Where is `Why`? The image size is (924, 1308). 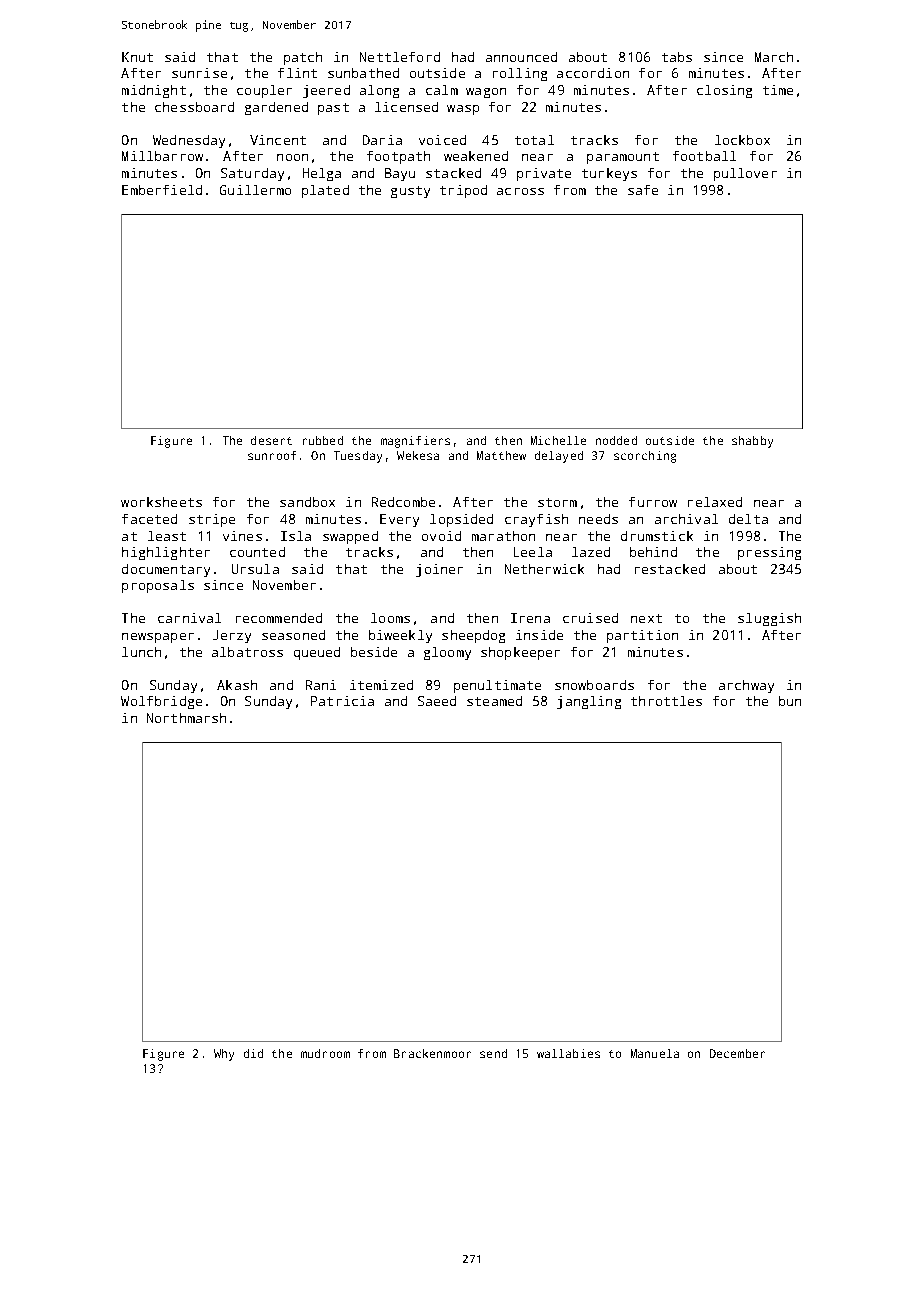
Why is located at coordinates (224, 1055).
